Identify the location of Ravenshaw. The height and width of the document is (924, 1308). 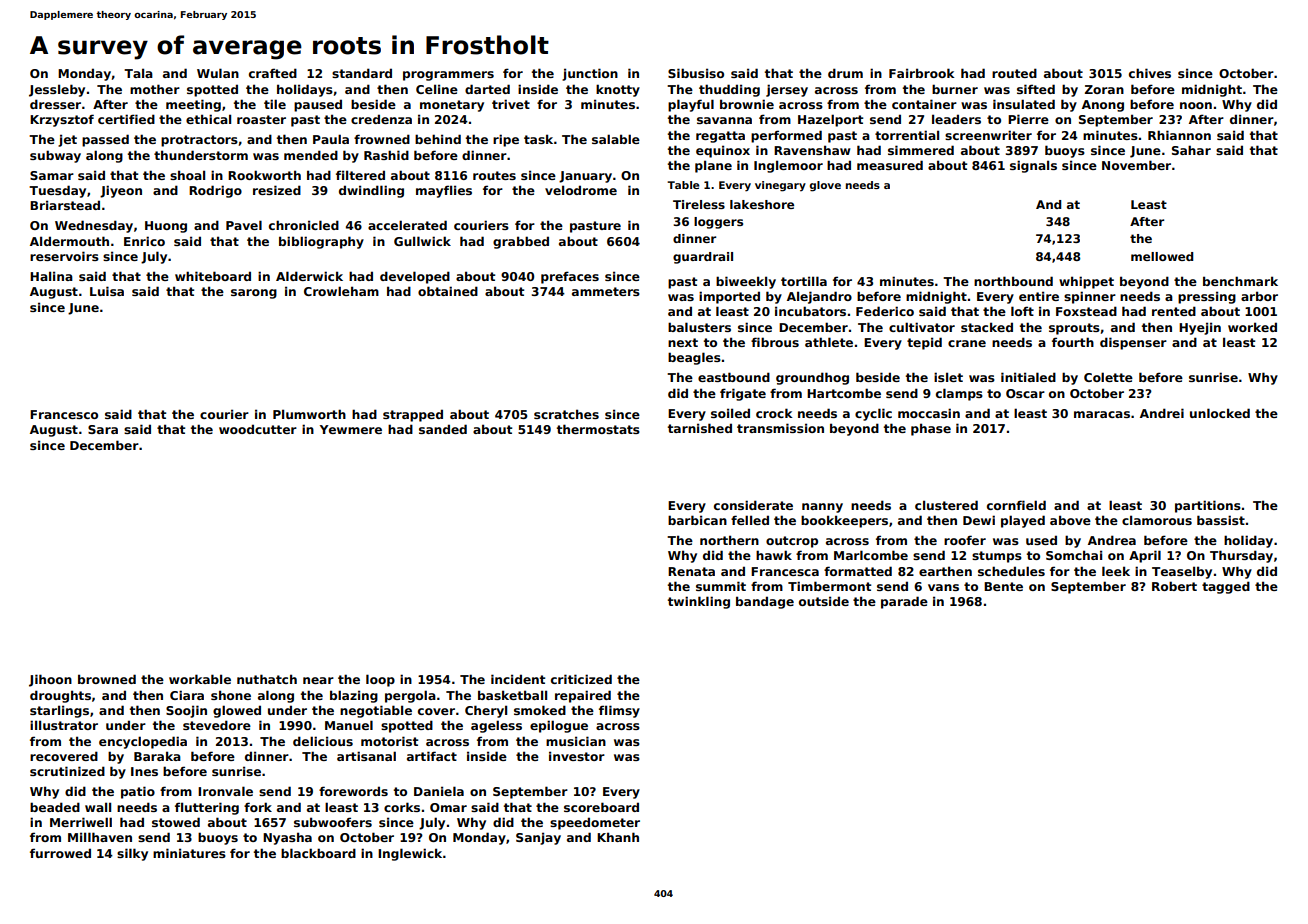
(812, 150).
